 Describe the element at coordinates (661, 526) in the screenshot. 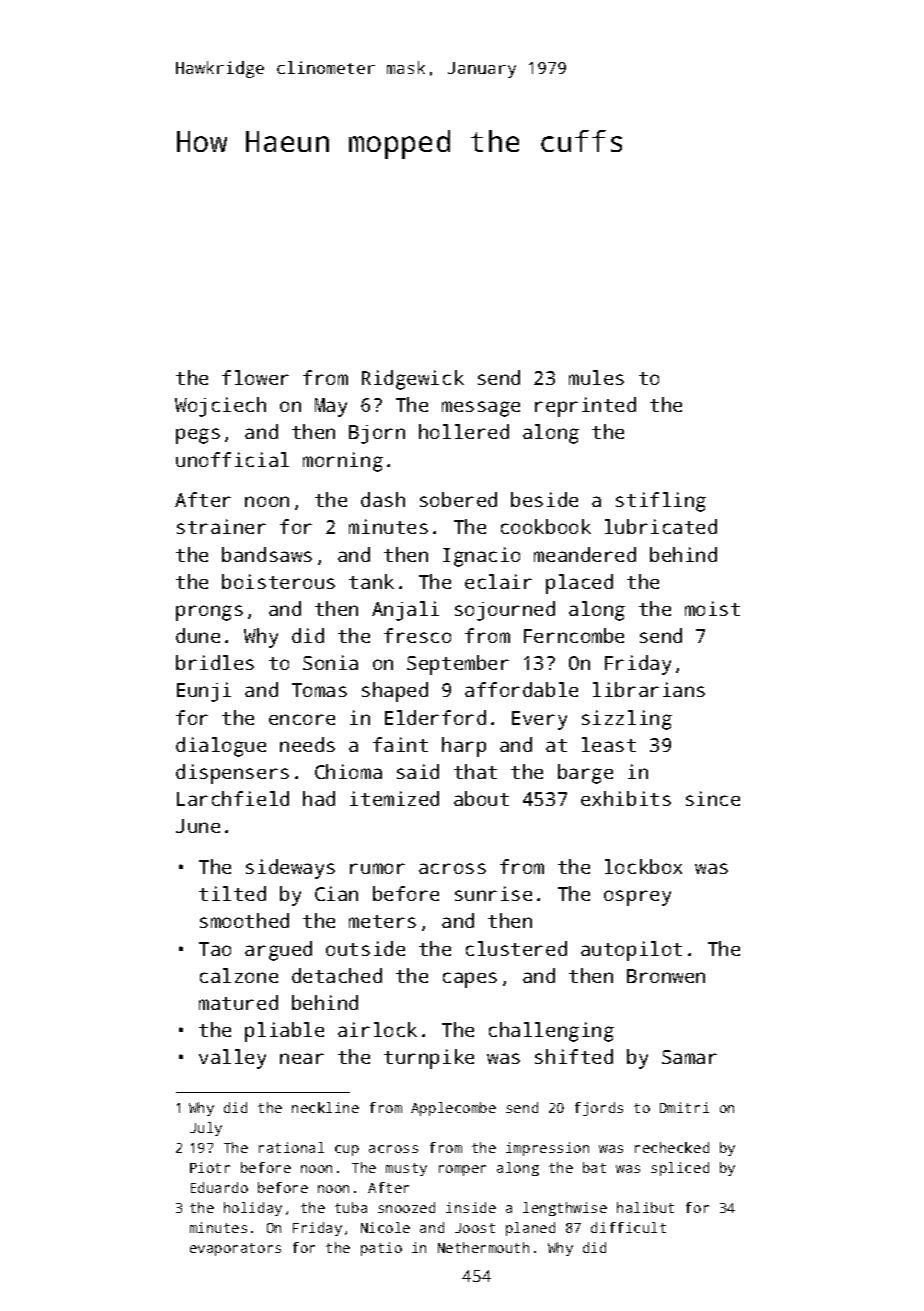

I see `lubricated` at that location.
